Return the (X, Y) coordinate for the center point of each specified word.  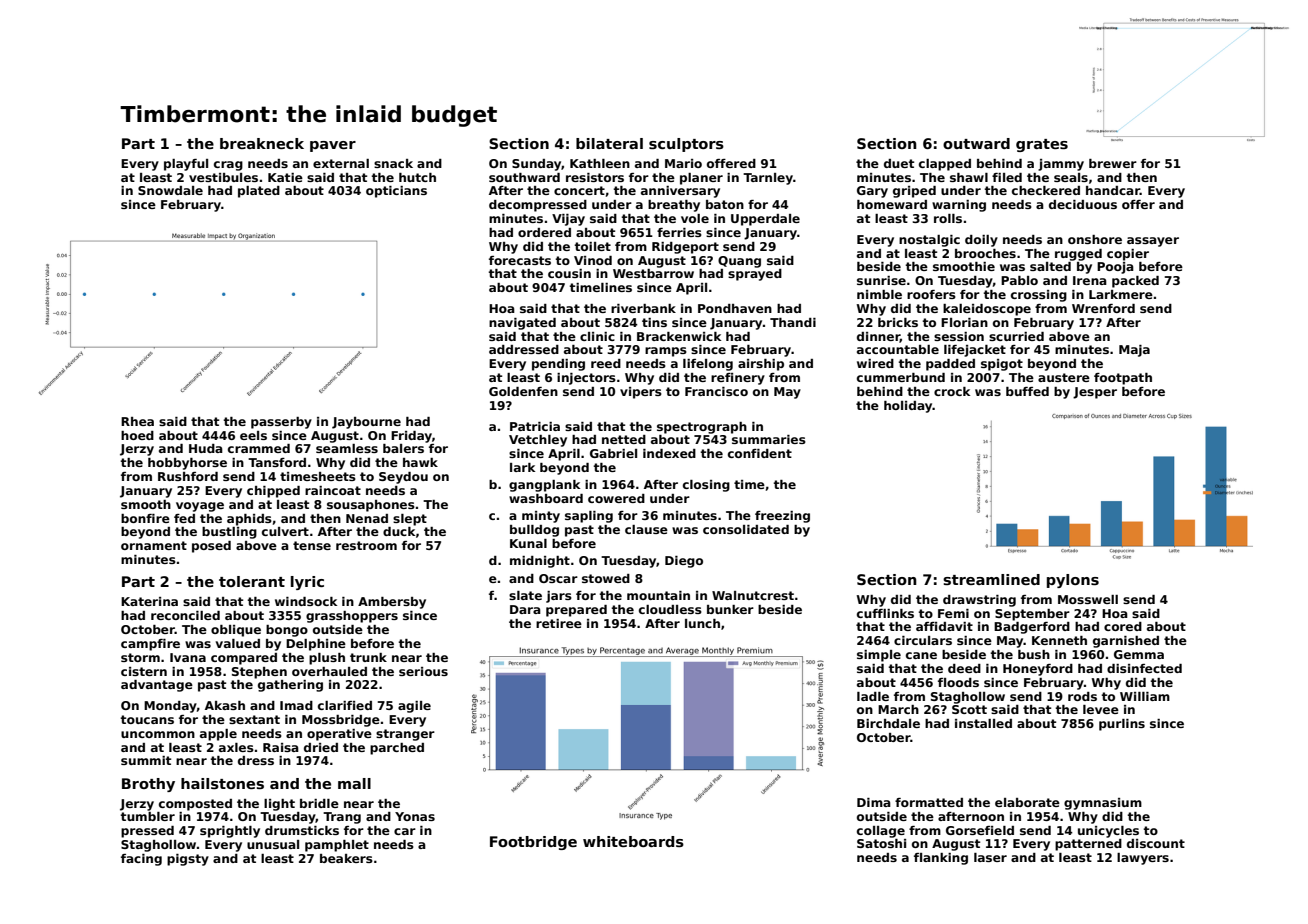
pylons (1073, 581)
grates (1042, 145)
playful (186, 165)
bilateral (609, 143)
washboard (546, 498)
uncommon (158, 734)
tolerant (252, 581)
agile (414, 707)
